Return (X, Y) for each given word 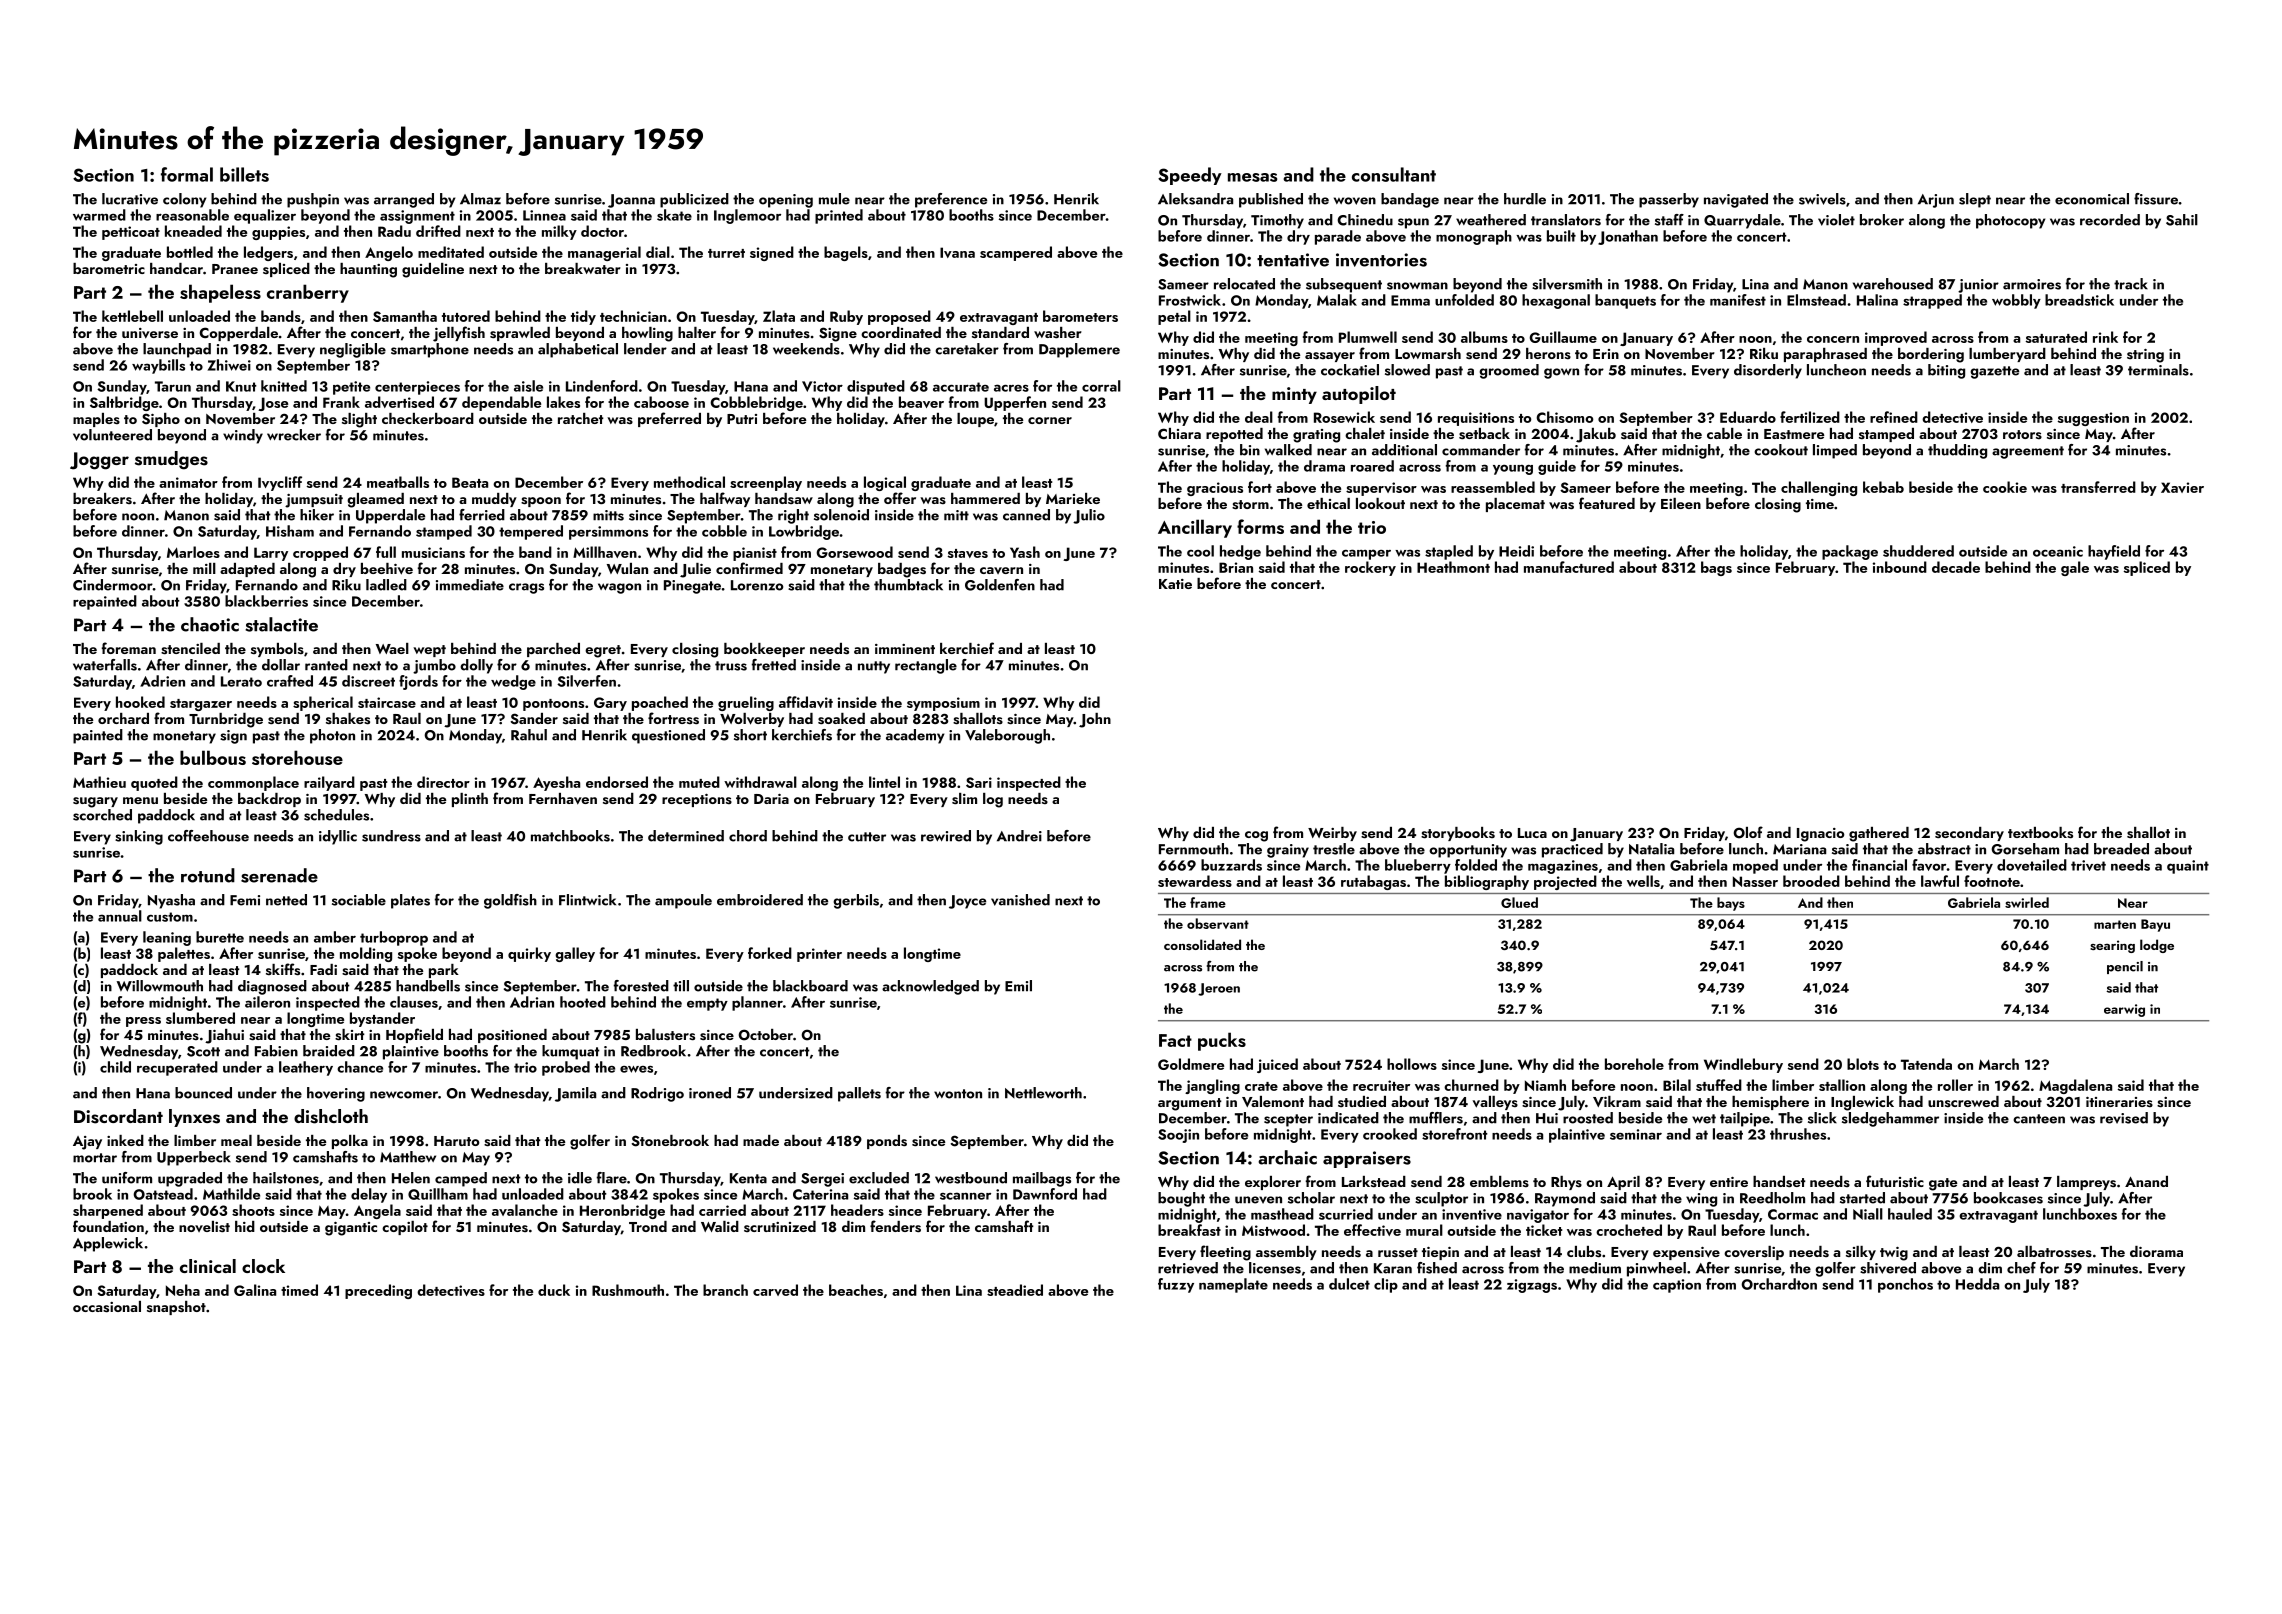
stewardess (1195, 881)
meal (236, 1140)
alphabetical (578, 350)
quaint (2188, 867)
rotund (208, 875)
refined (1894, 417)
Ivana (957, 252)
